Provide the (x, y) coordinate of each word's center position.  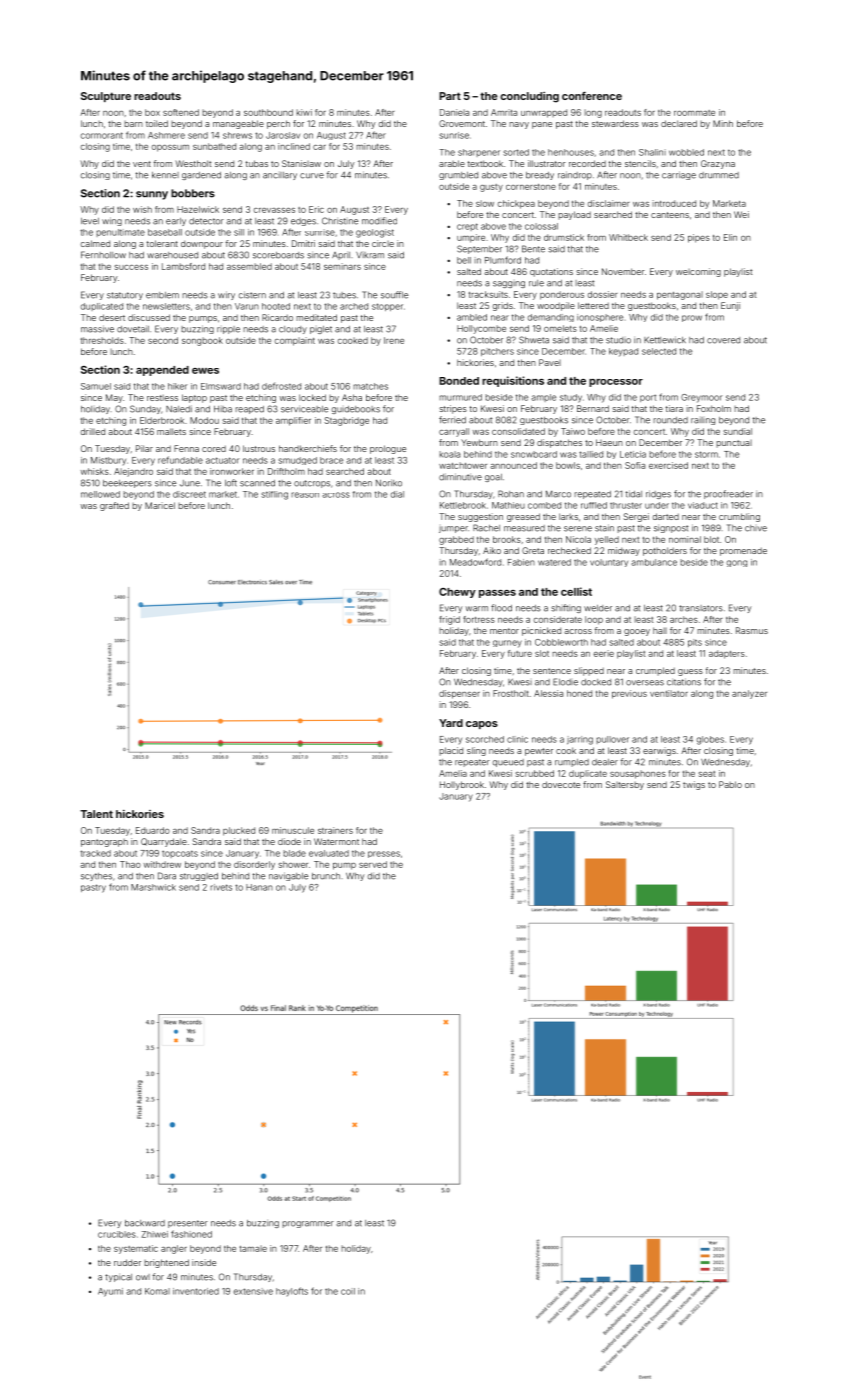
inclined (294, 146)
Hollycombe (481, 329)
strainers (335, 830)
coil (348, 1291)
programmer (308, 1224)
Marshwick (153, 887)
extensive (253, 1291)
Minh (723, 123)
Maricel (160, 505)
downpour (202, 245)
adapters (727, 654)
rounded (670, 420)
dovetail (133, 329)
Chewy (457, 593)
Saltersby (625, 785)
